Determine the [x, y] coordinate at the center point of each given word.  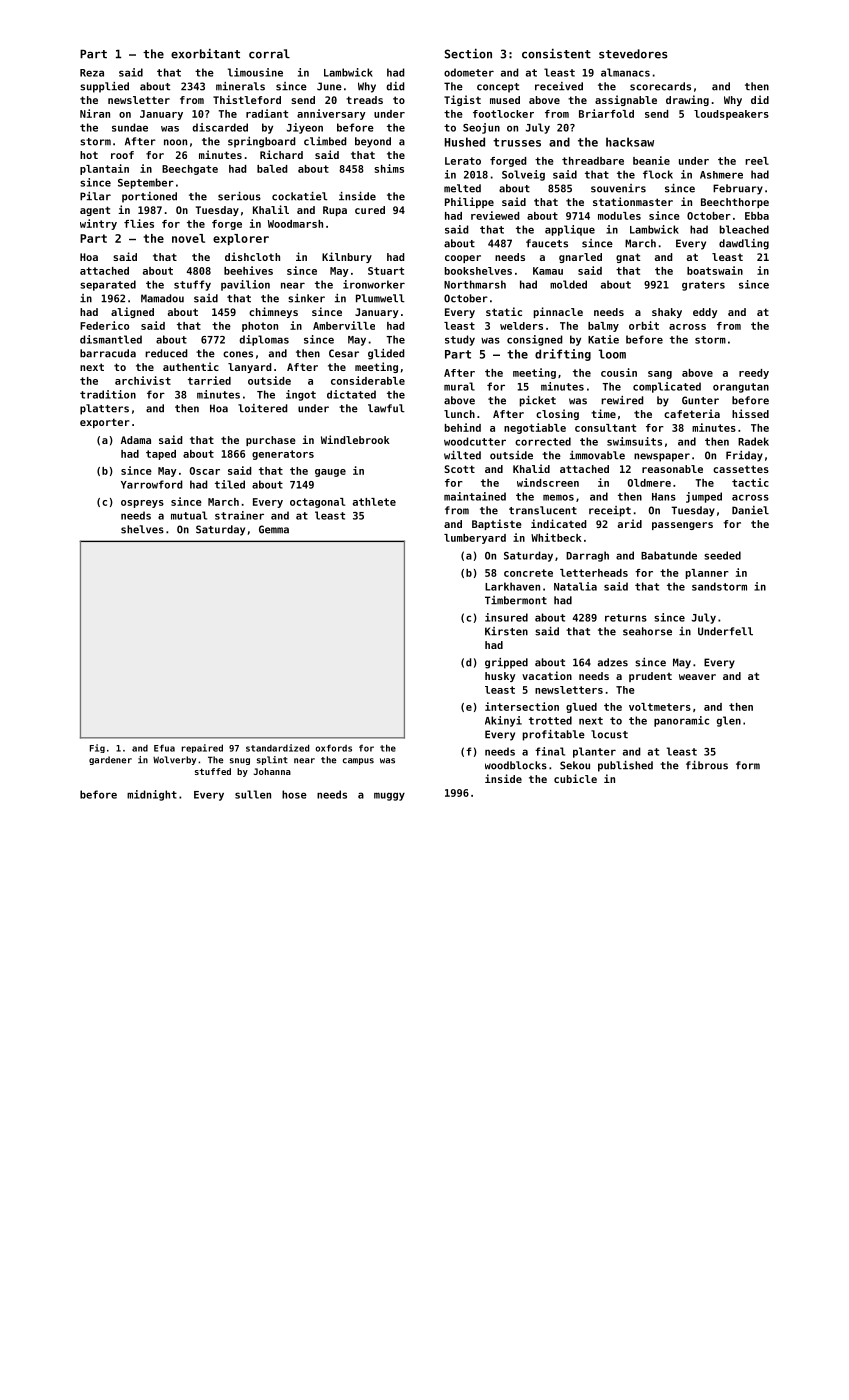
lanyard [250, 368]
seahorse [647, 631]
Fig [97, 748]
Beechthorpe [735, 203]
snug [240, 761]
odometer [469, 72]
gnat [628, 258]
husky [500, 677]
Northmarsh [475, 284]
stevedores [633, 54]
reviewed [495, 215]
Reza [92, 73]
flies [139, 223]
